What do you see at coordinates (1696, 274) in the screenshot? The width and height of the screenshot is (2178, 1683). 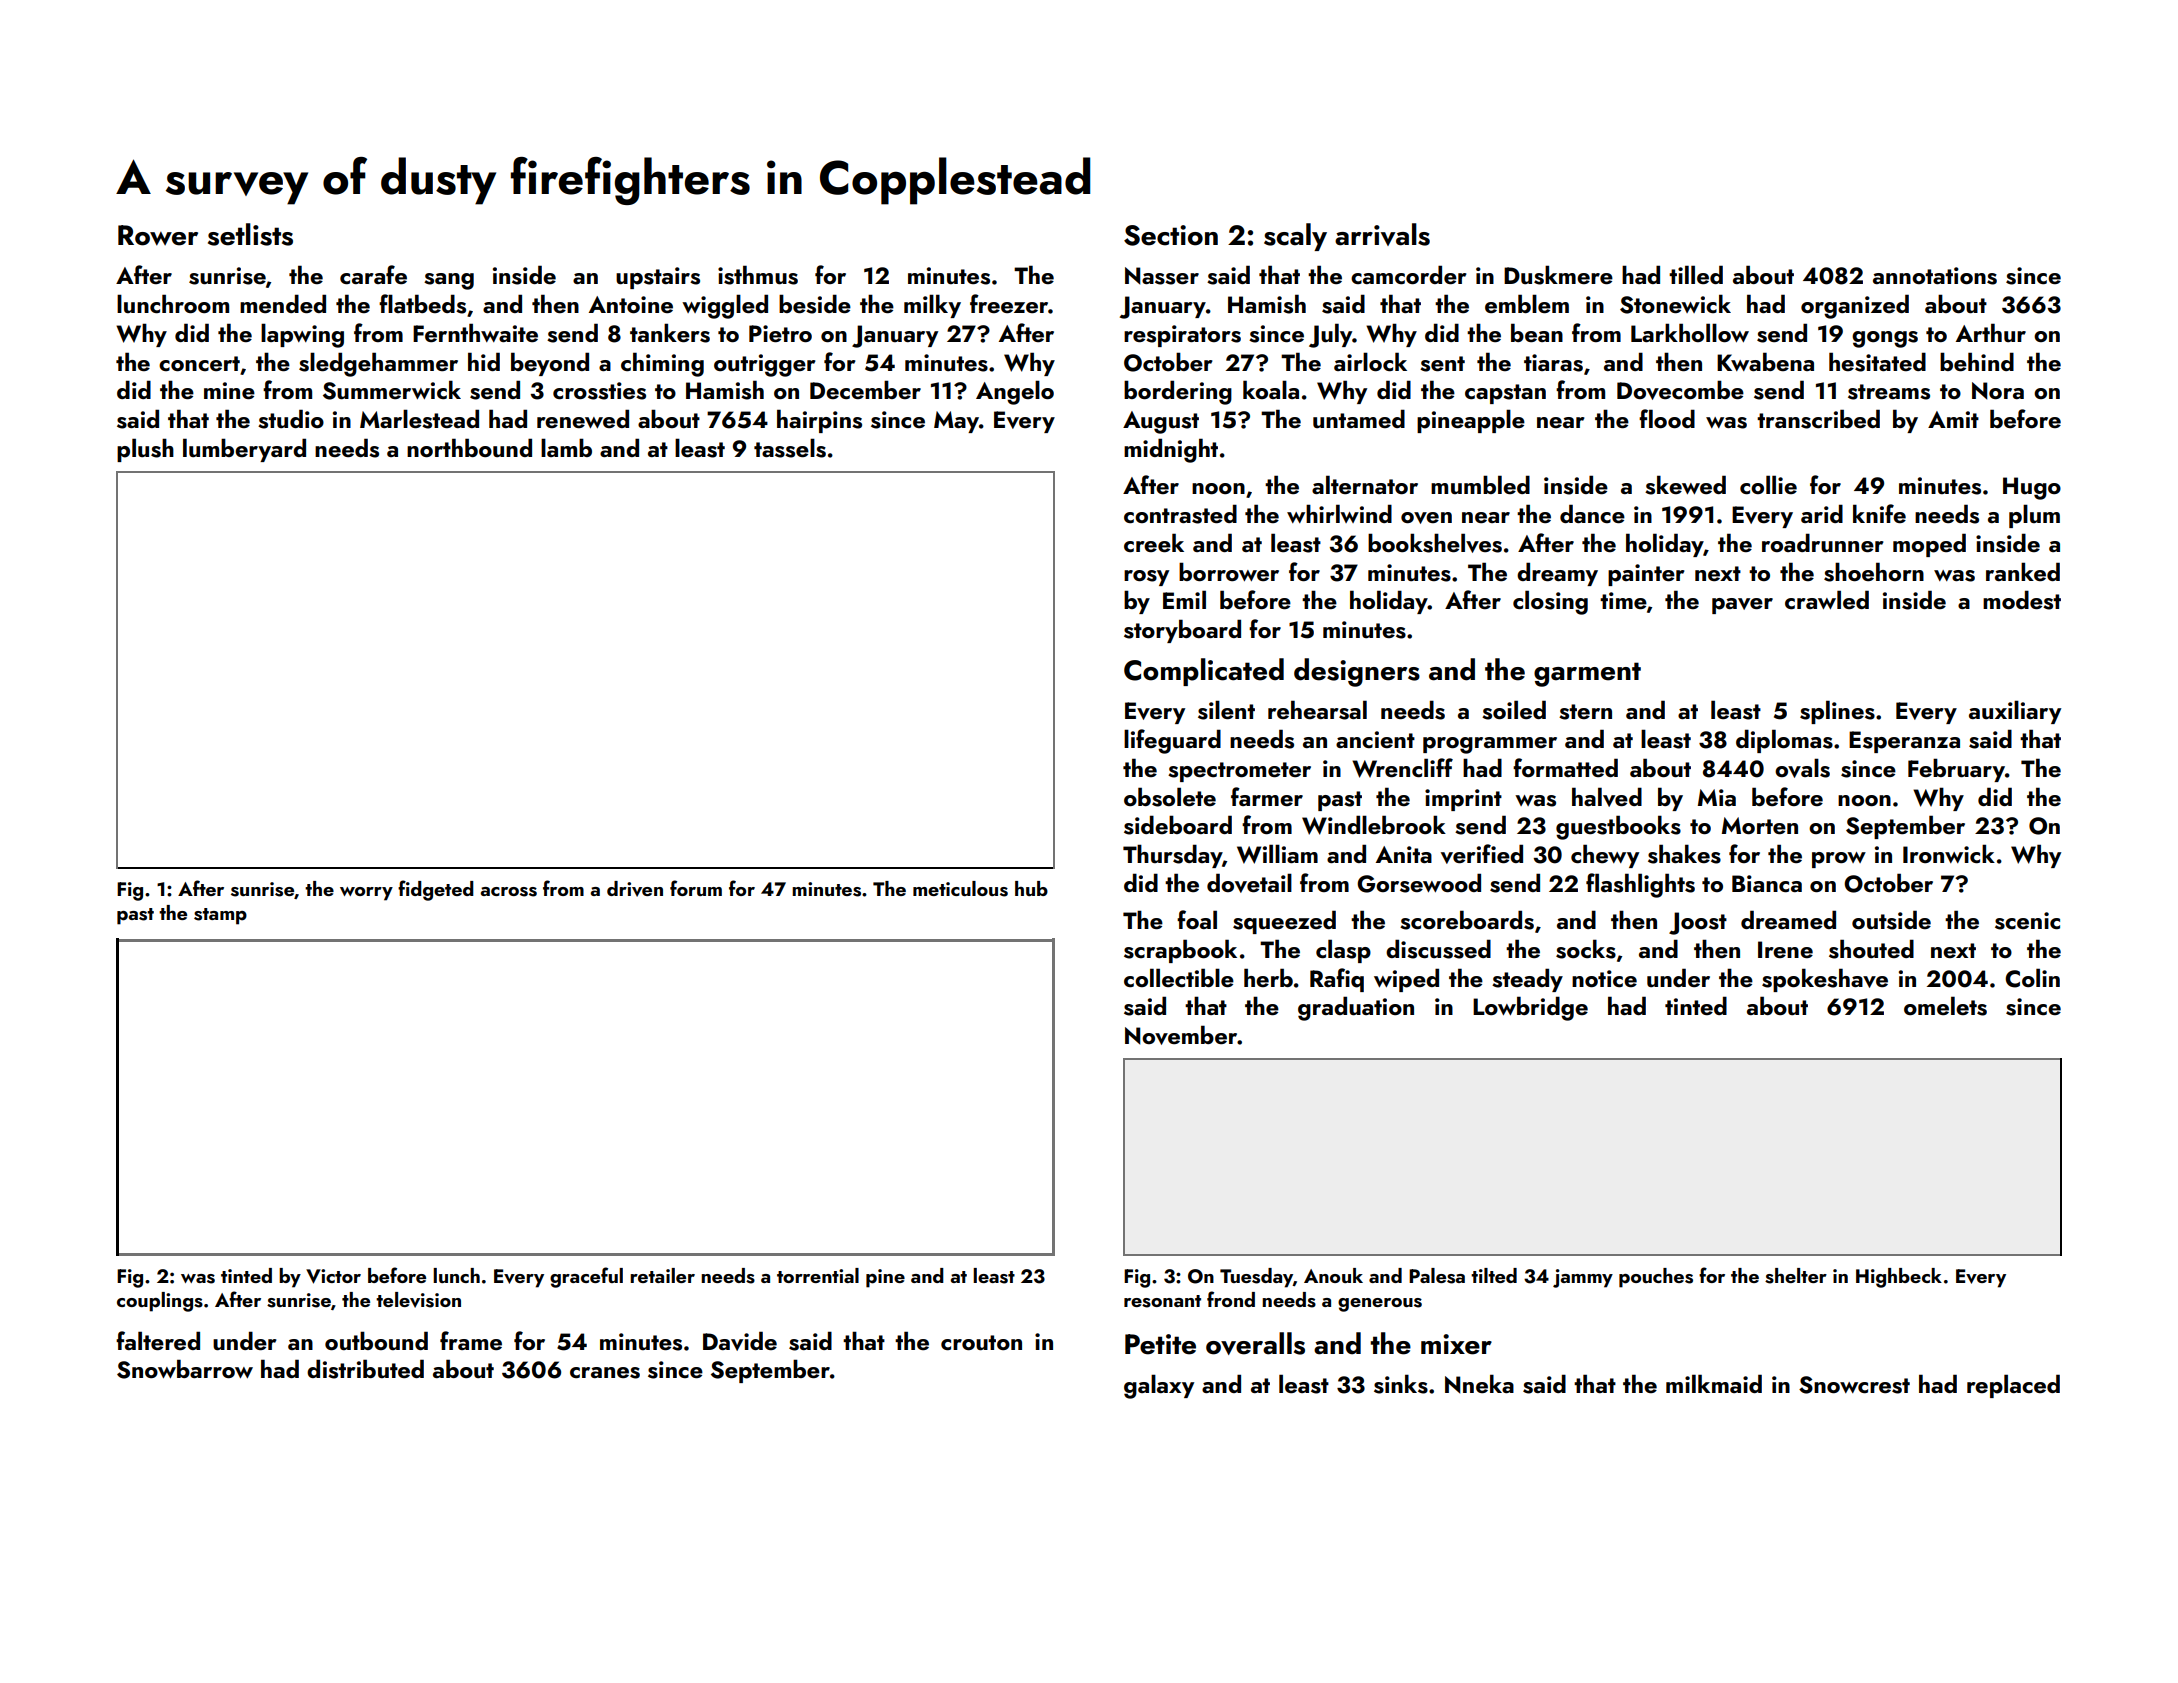 I see `tilled` at bounding box center [1696, 274].
